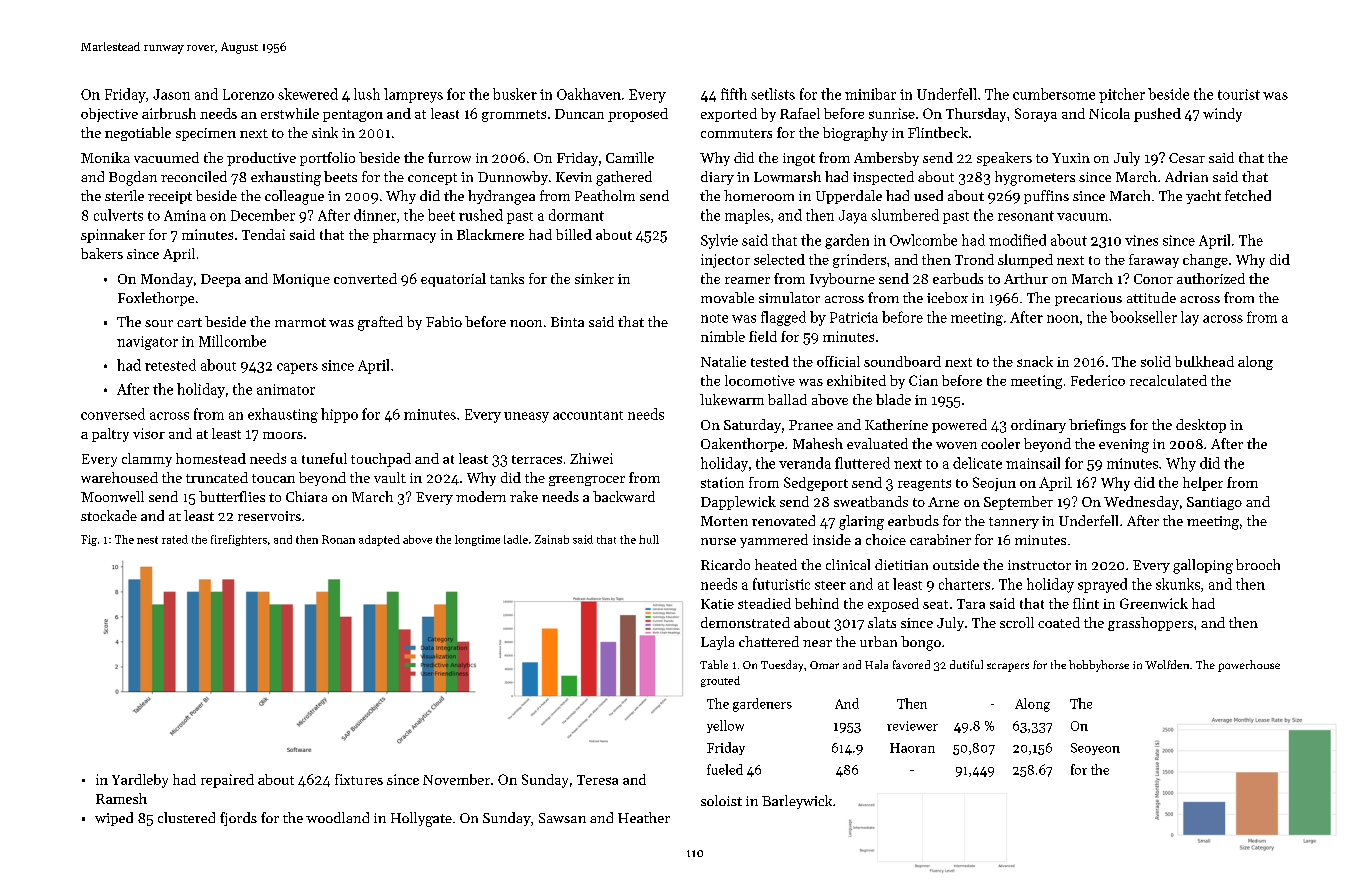  Describe the element at coordinates (516, 539) in the screenshot. I see `ladle` at that location.
